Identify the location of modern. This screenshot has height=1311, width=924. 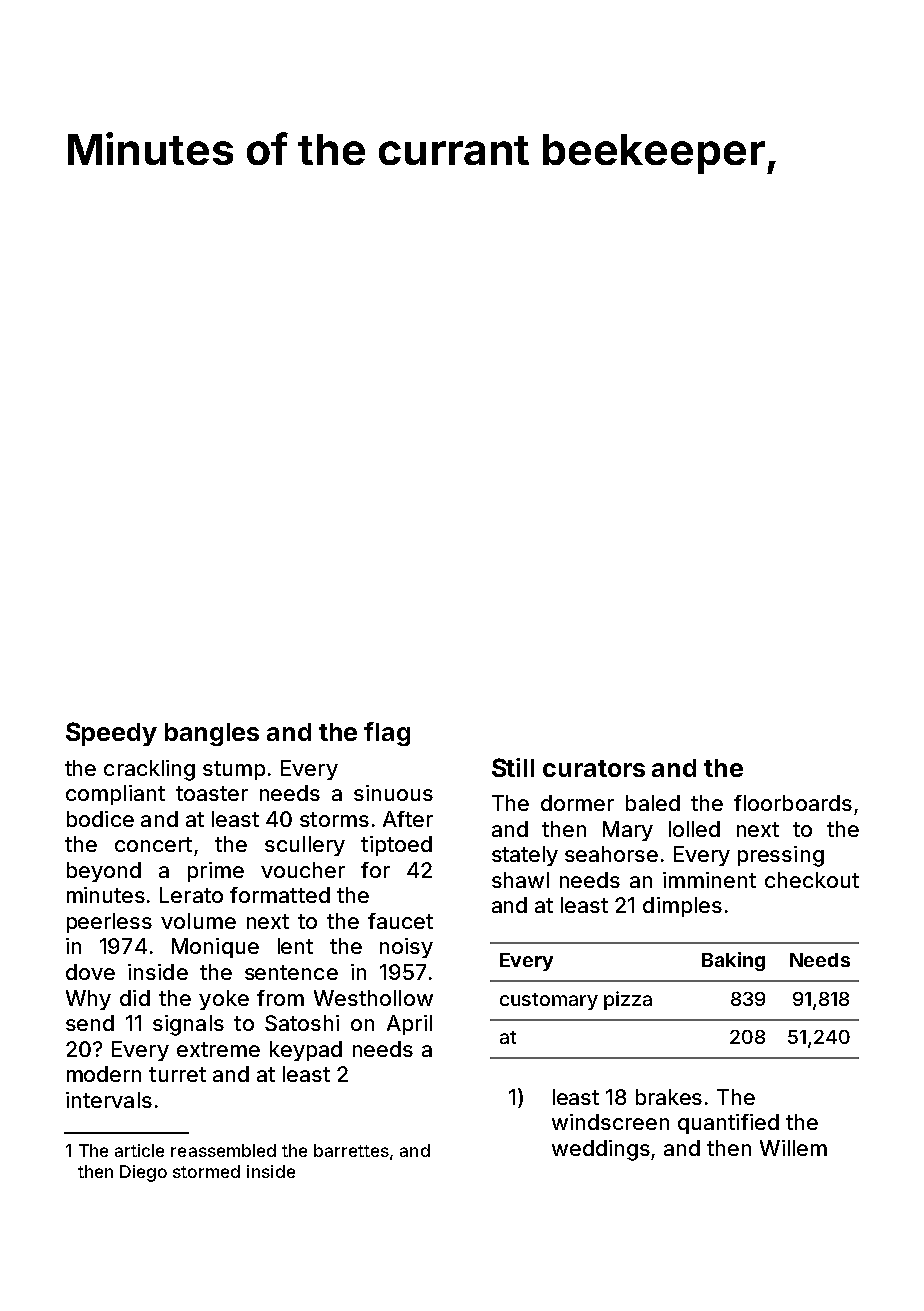
(104, 1074).
